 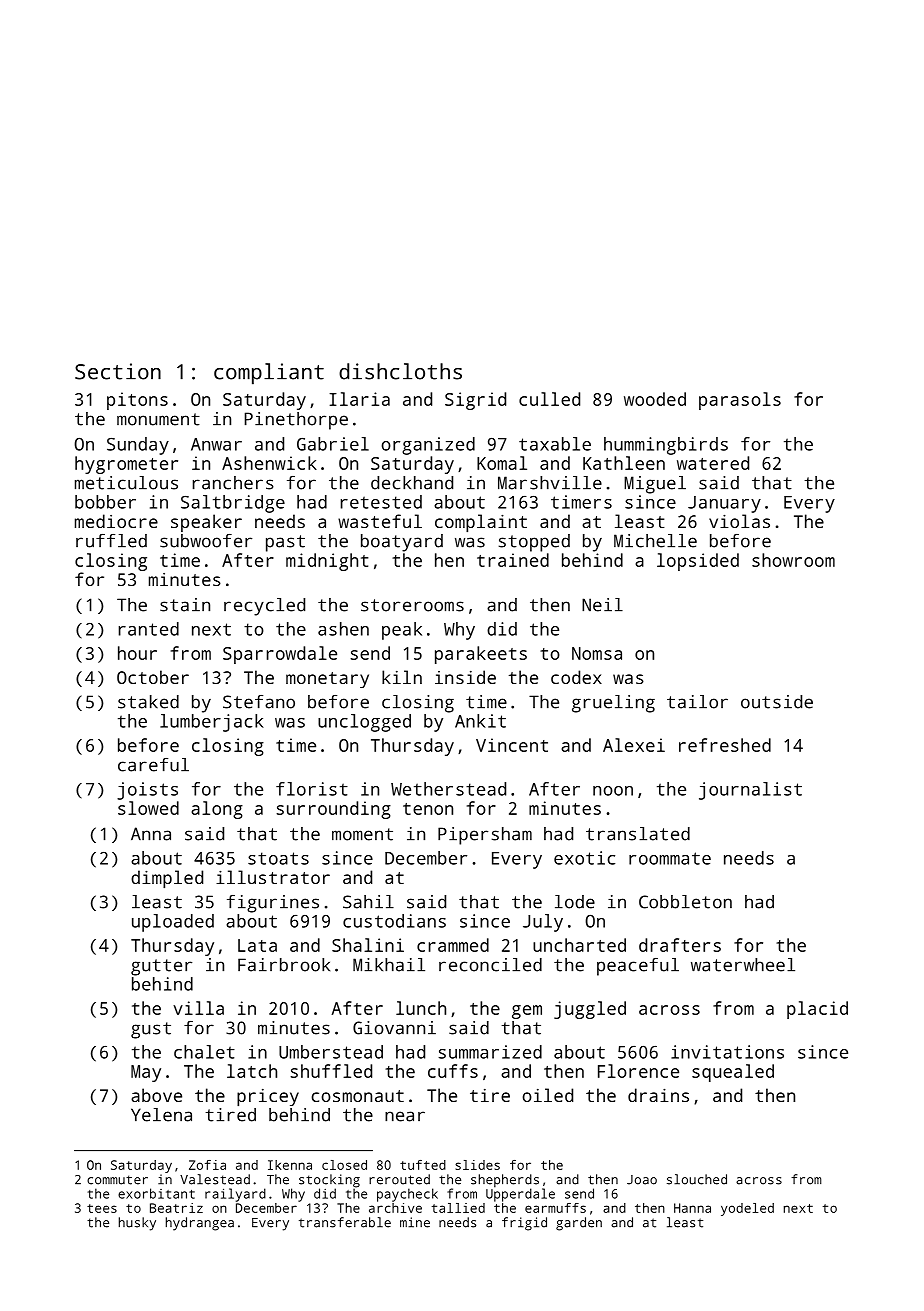 What do you see at coordinates (147, 791) in the screenshot?
I see `joists` at bounding box center [147, 791].
